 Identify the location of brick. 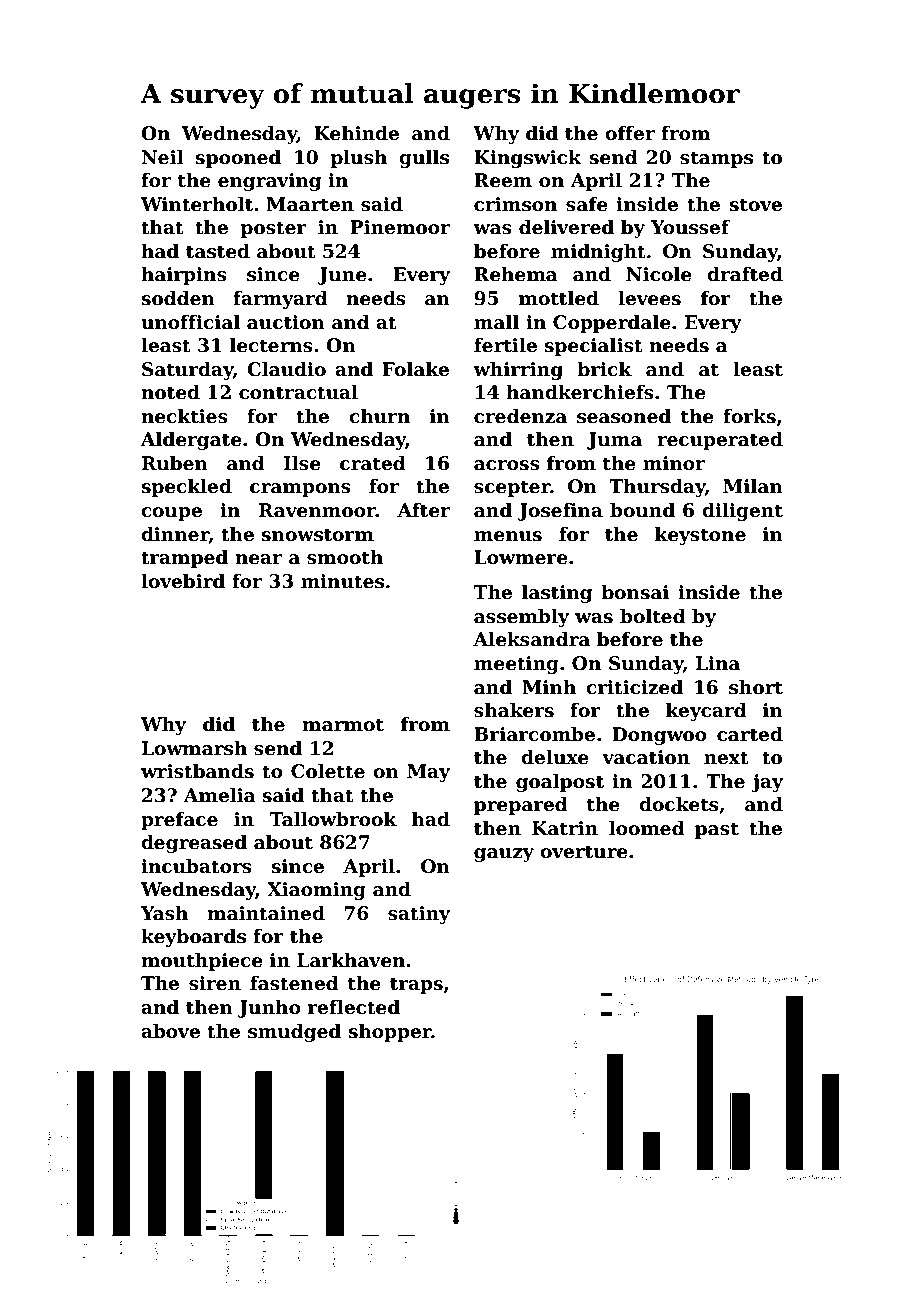
(604, 369).
